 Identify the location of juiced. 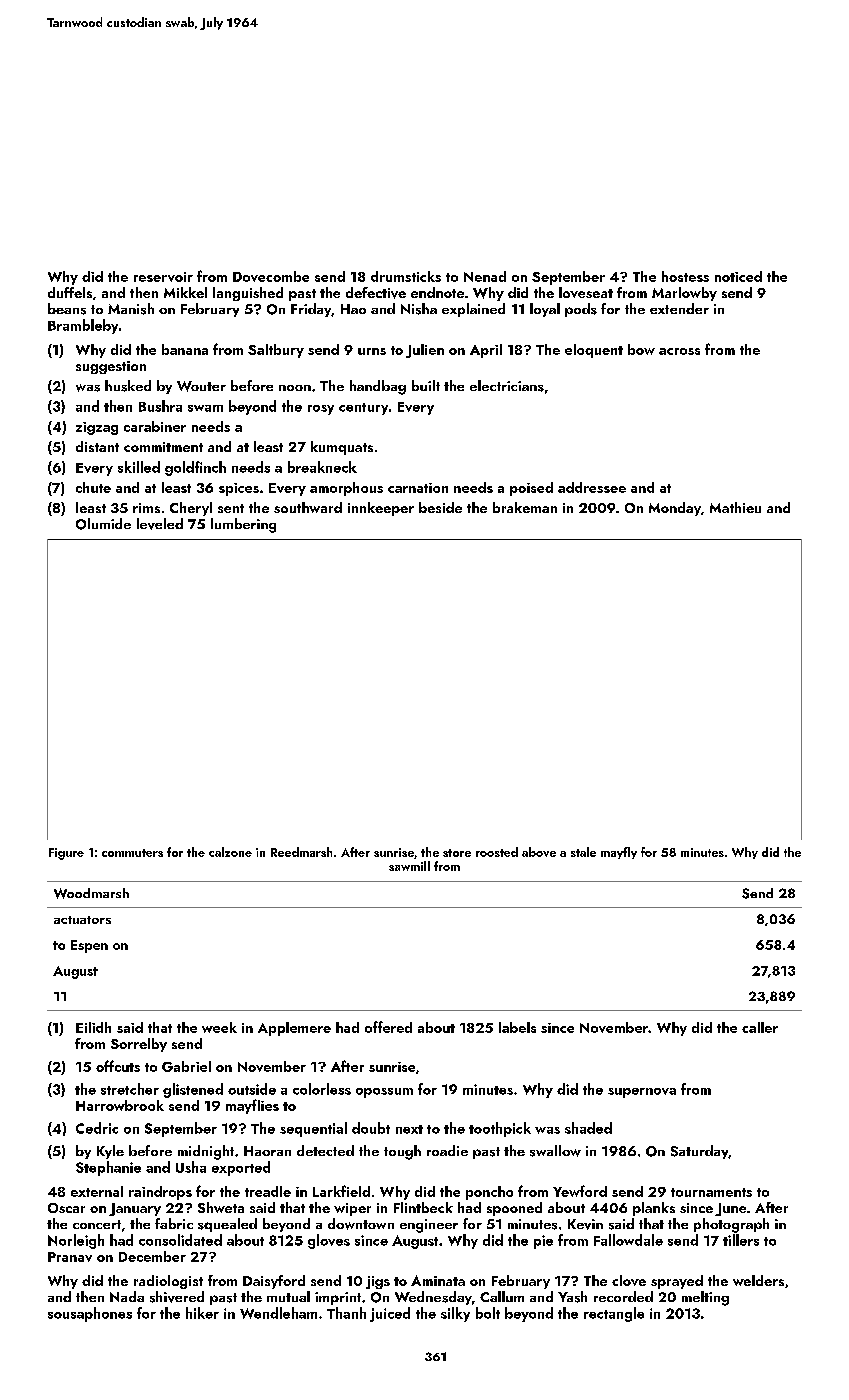
(390, 1314).
